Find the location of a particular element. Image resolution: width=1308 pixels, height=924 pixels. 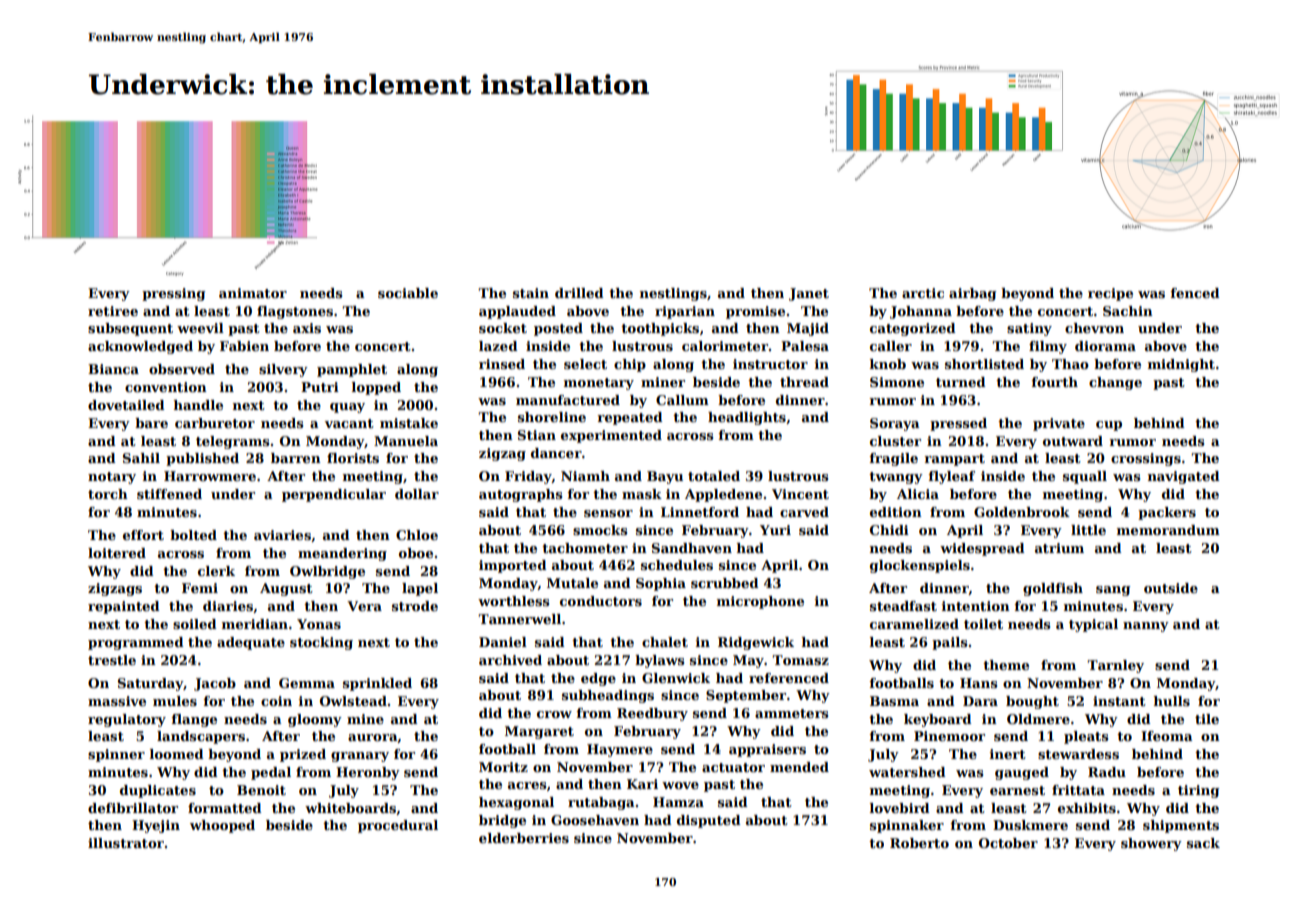

Femi is located at coordinates (200, 588).
